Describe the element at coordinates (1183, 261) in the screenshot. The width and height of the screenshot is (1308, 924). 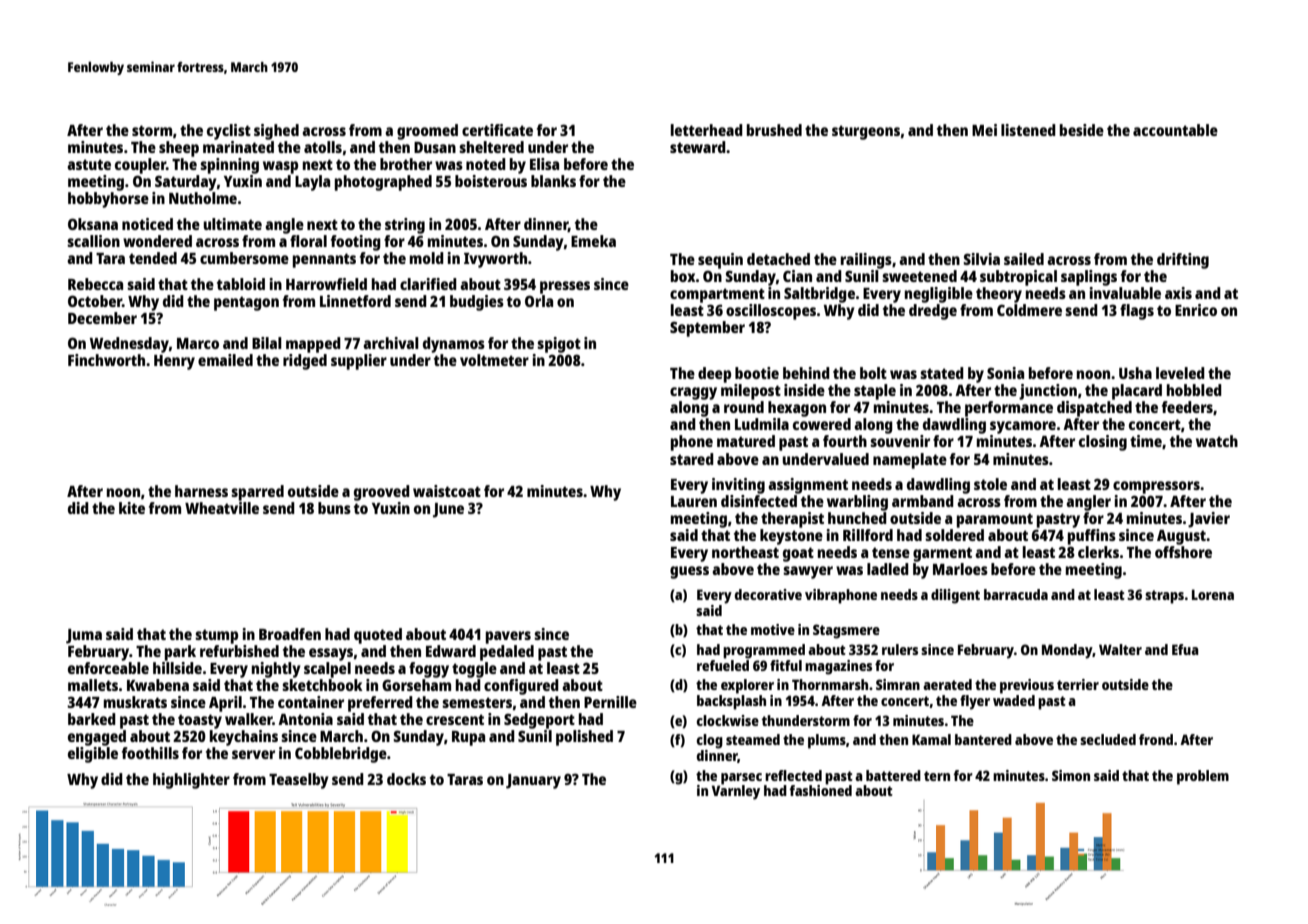
I see `drifting` at that location.
